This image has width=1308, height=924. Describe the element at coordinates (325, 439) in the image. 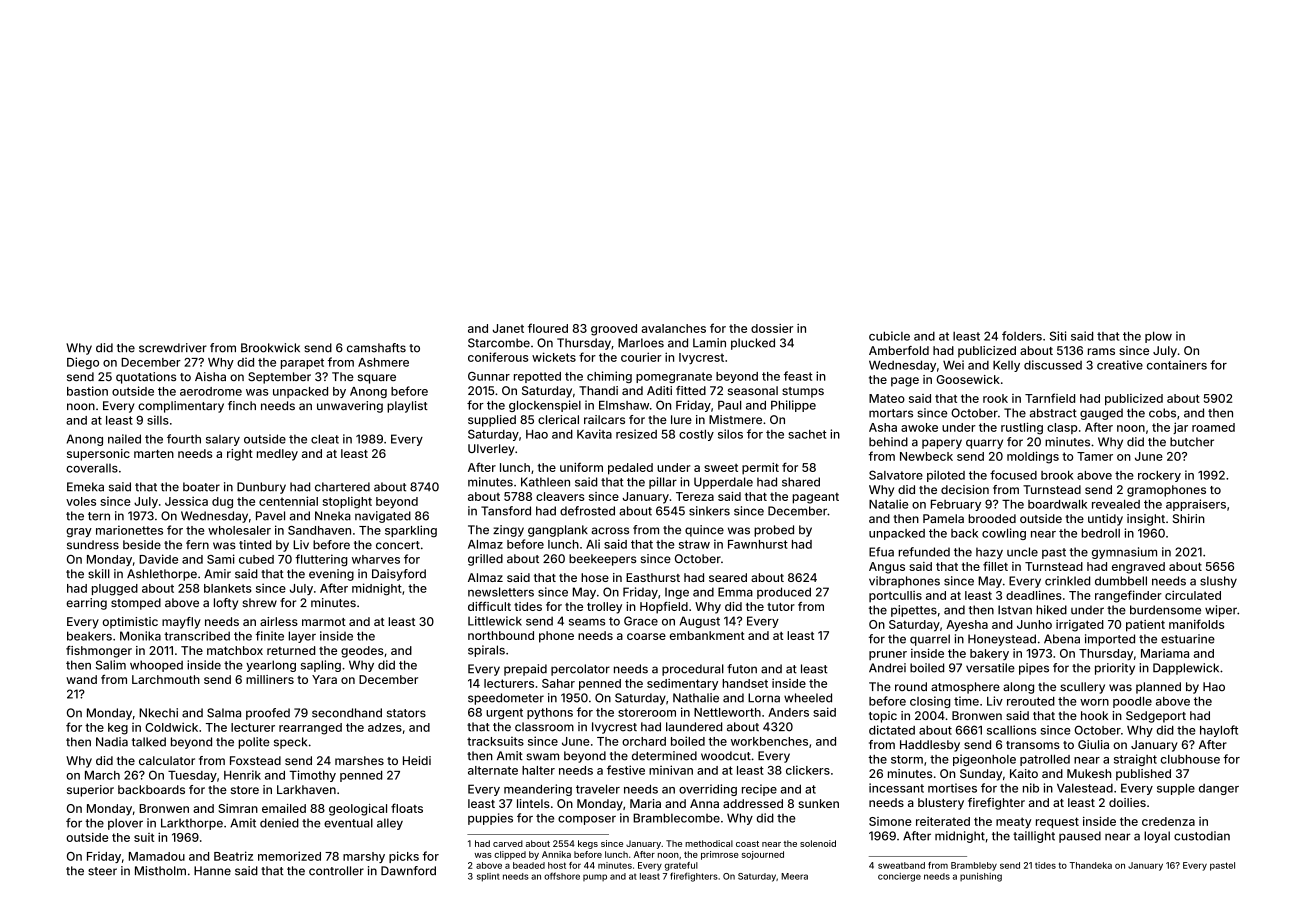

I see `cleat` at that location.
